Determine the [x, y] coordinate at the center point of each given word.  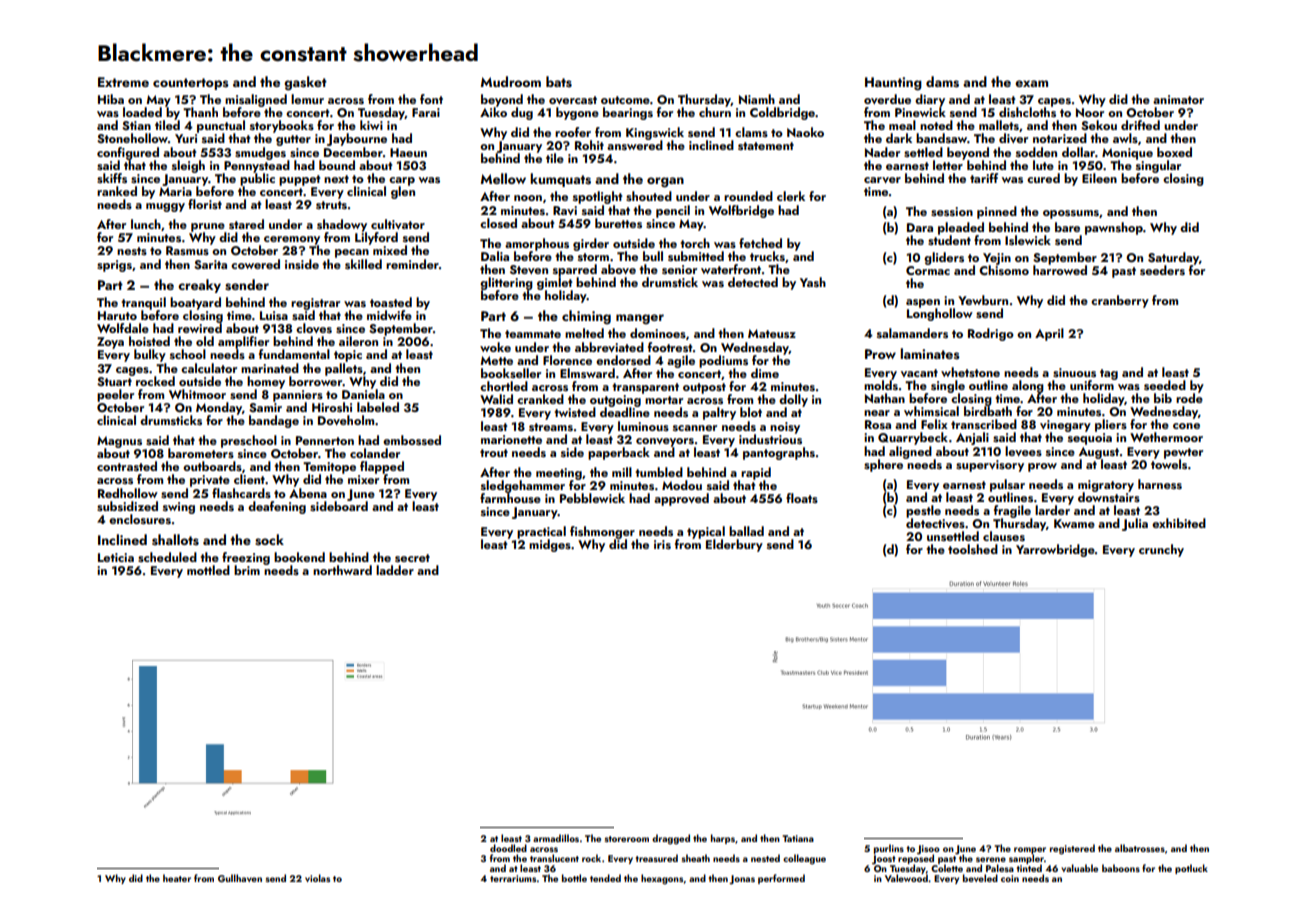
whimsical [931, 411]
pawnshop [1114, 228]
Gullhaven [240, 878]
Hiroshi [332, 407]
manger [640, 319]
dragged [671, 839]
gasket [305, 83]
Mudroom [511, 81]
